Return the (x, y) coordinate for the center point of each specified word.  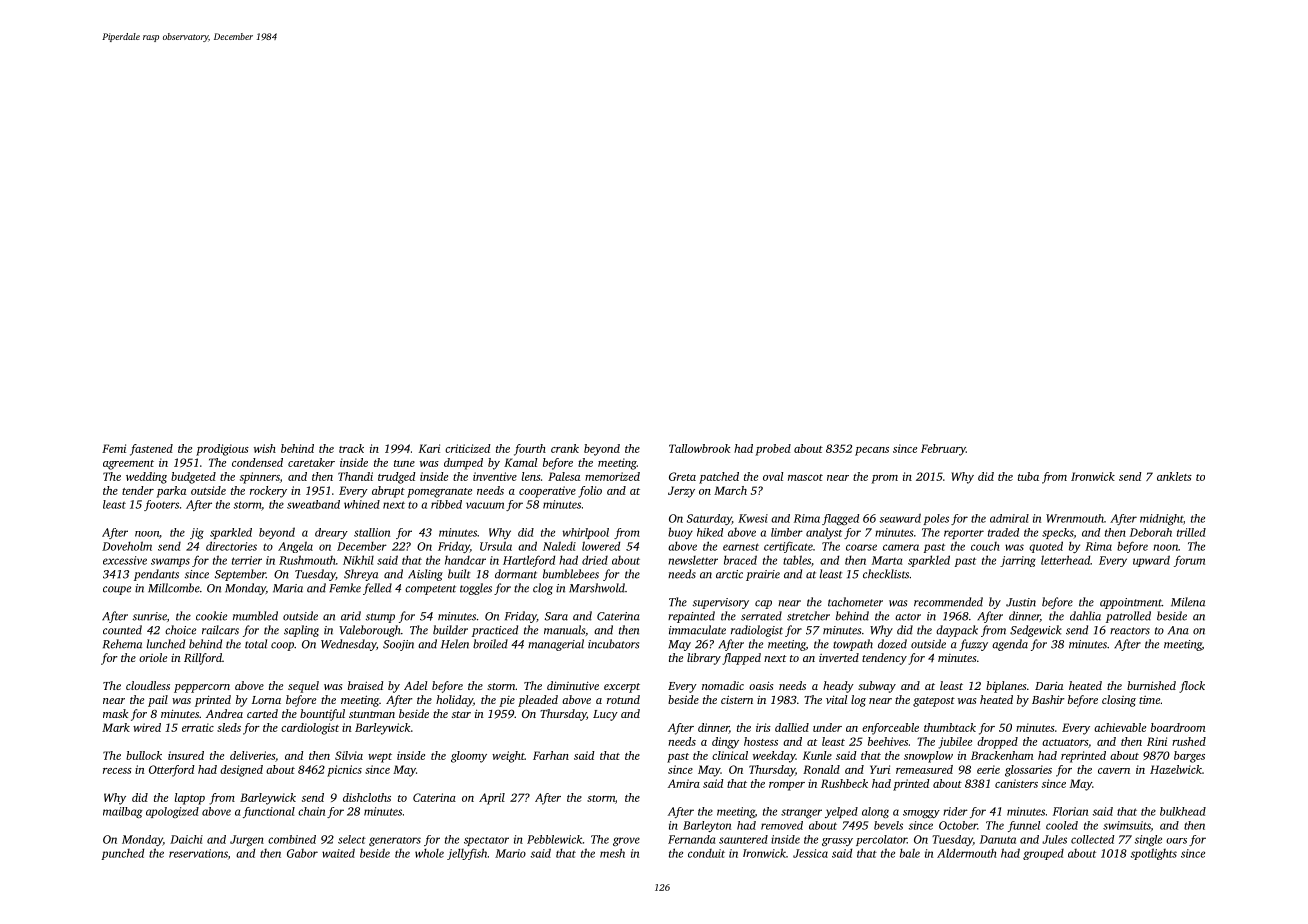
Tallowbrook (699, 448)
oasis (761, 685)
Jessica (810, 853)
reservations (198, 853)
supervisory (721, 603)
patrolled (1128, 617)
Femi (114, 448)
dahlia (1085, 616)
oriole (153, 657)
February (943, 450)
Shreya (361, 575)
